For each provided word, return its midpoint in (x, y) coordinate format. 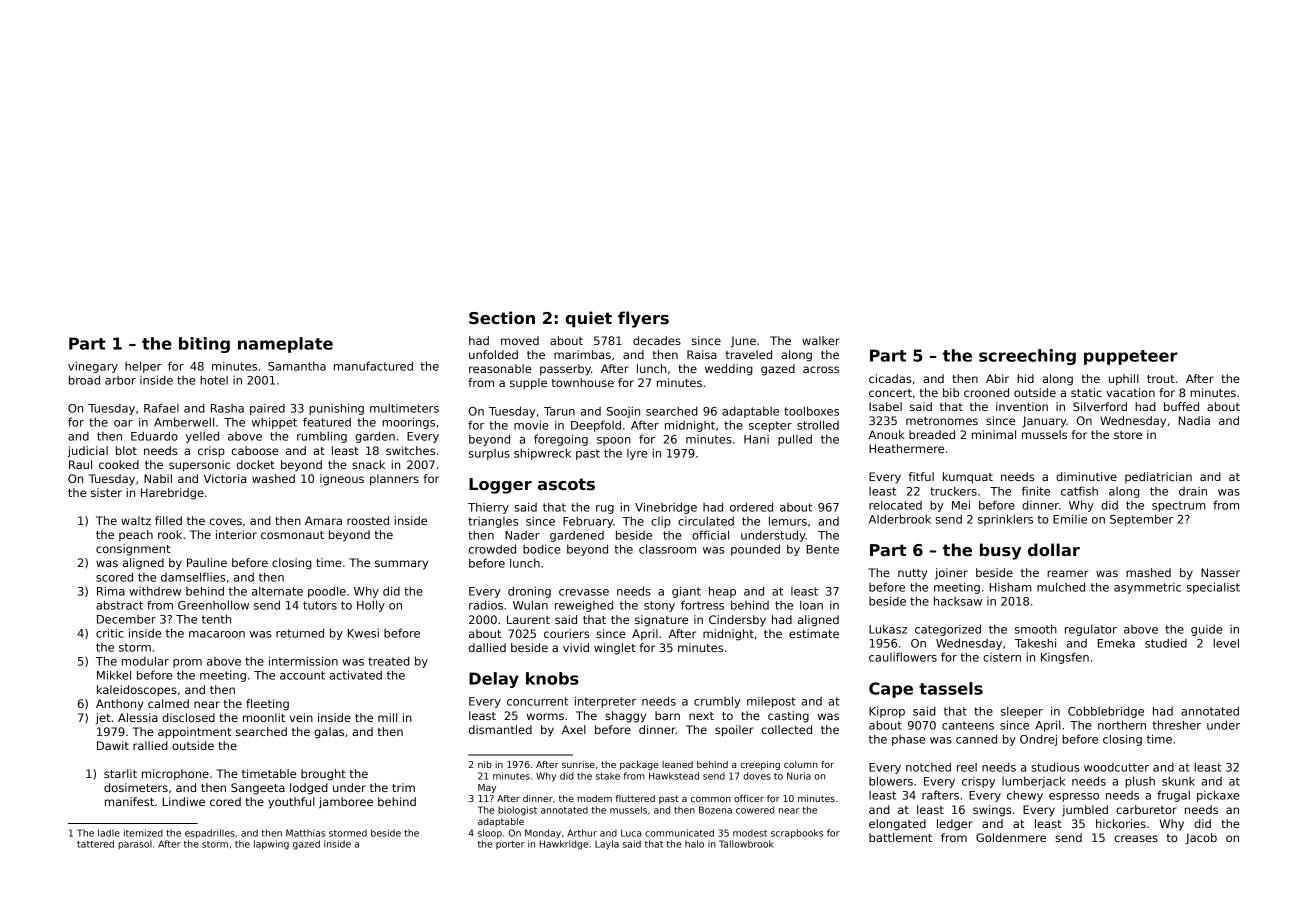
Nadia (1194, 420)
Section (502, 318)
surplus (489, 454)
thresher (1176, 725)
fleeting (267, 705)
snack (368, 464)
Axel (574, 729)
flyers (643, 319)
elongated (897, 825)
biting (204, 345)
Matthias (305, 833)
